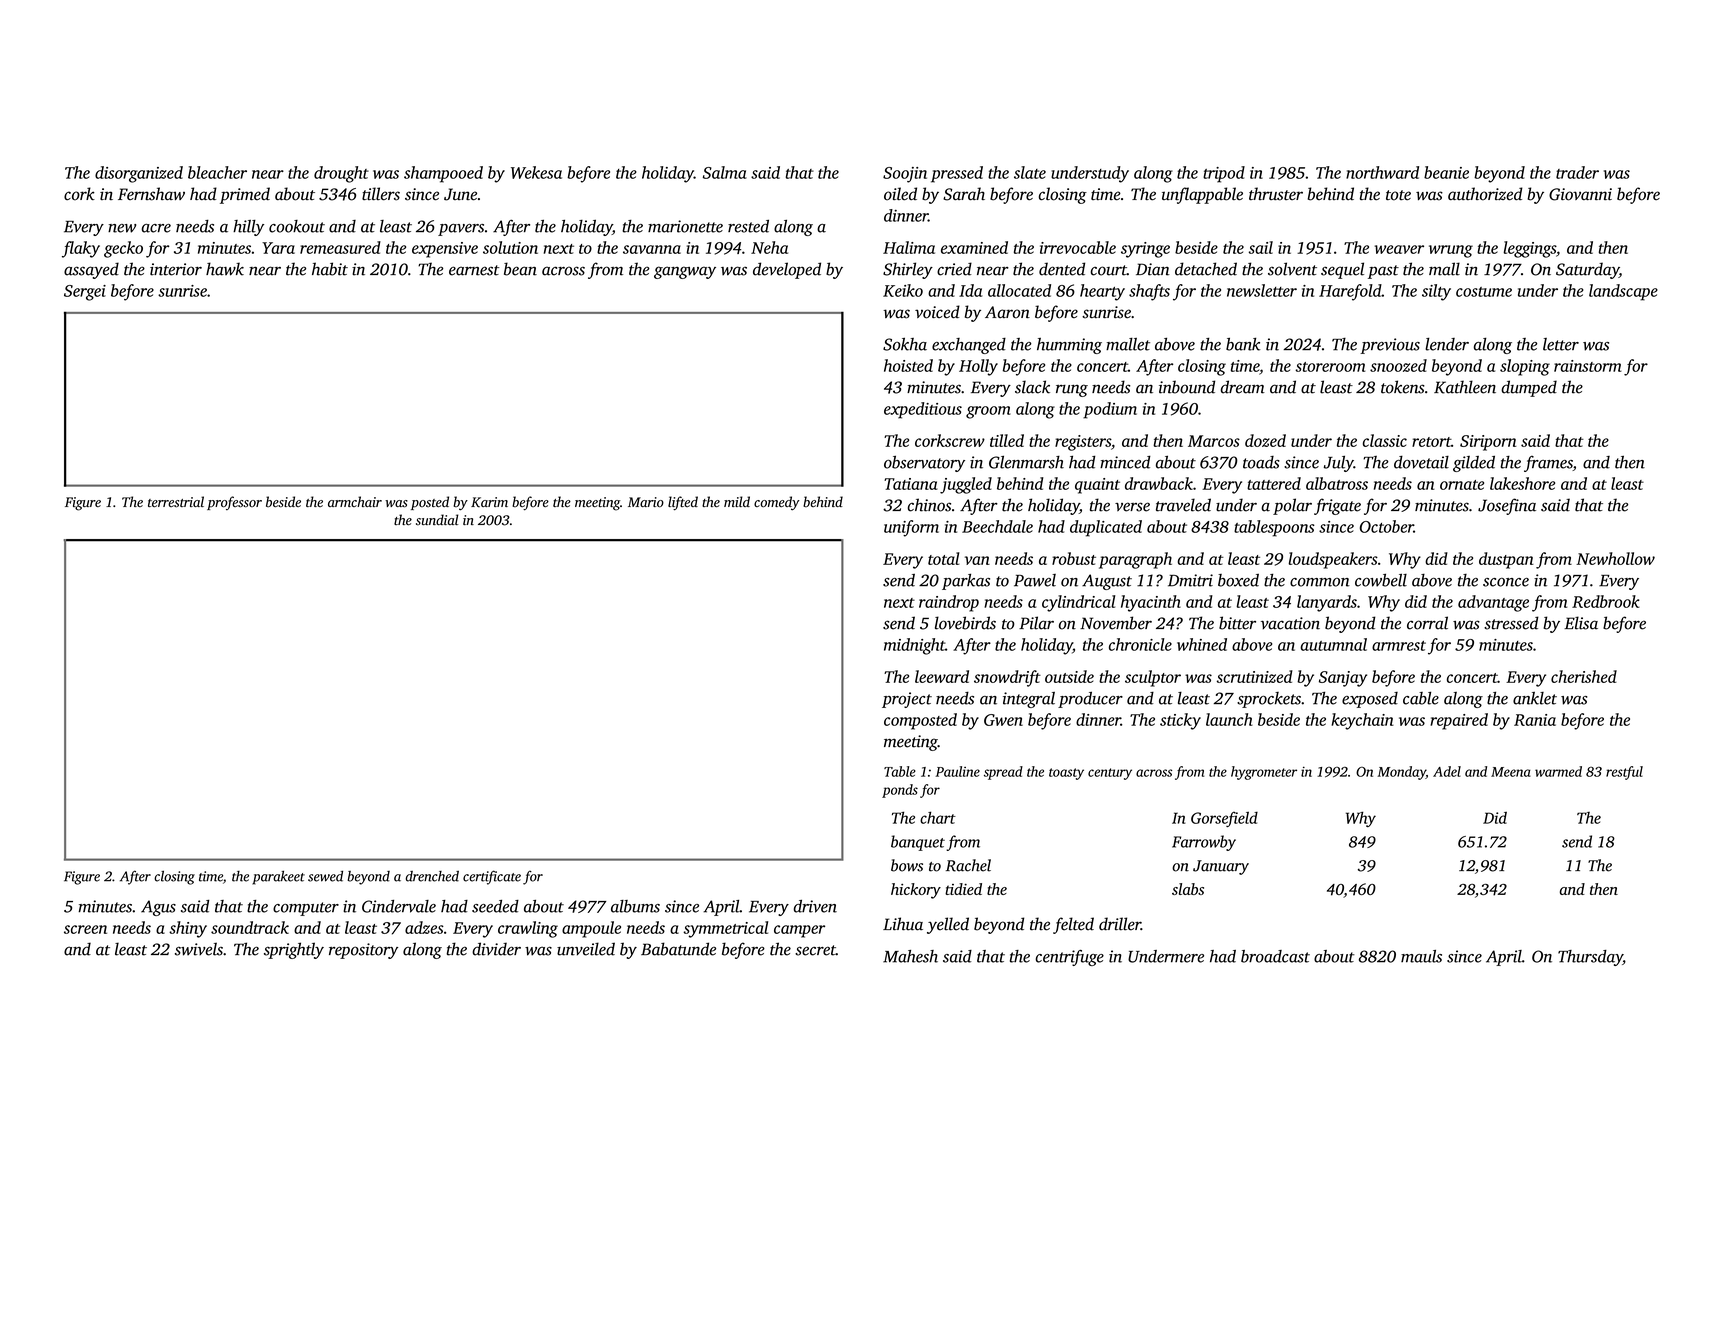  Describe the element at coordinates (974, 247) in the screenshot. I see `examined` at that location.
